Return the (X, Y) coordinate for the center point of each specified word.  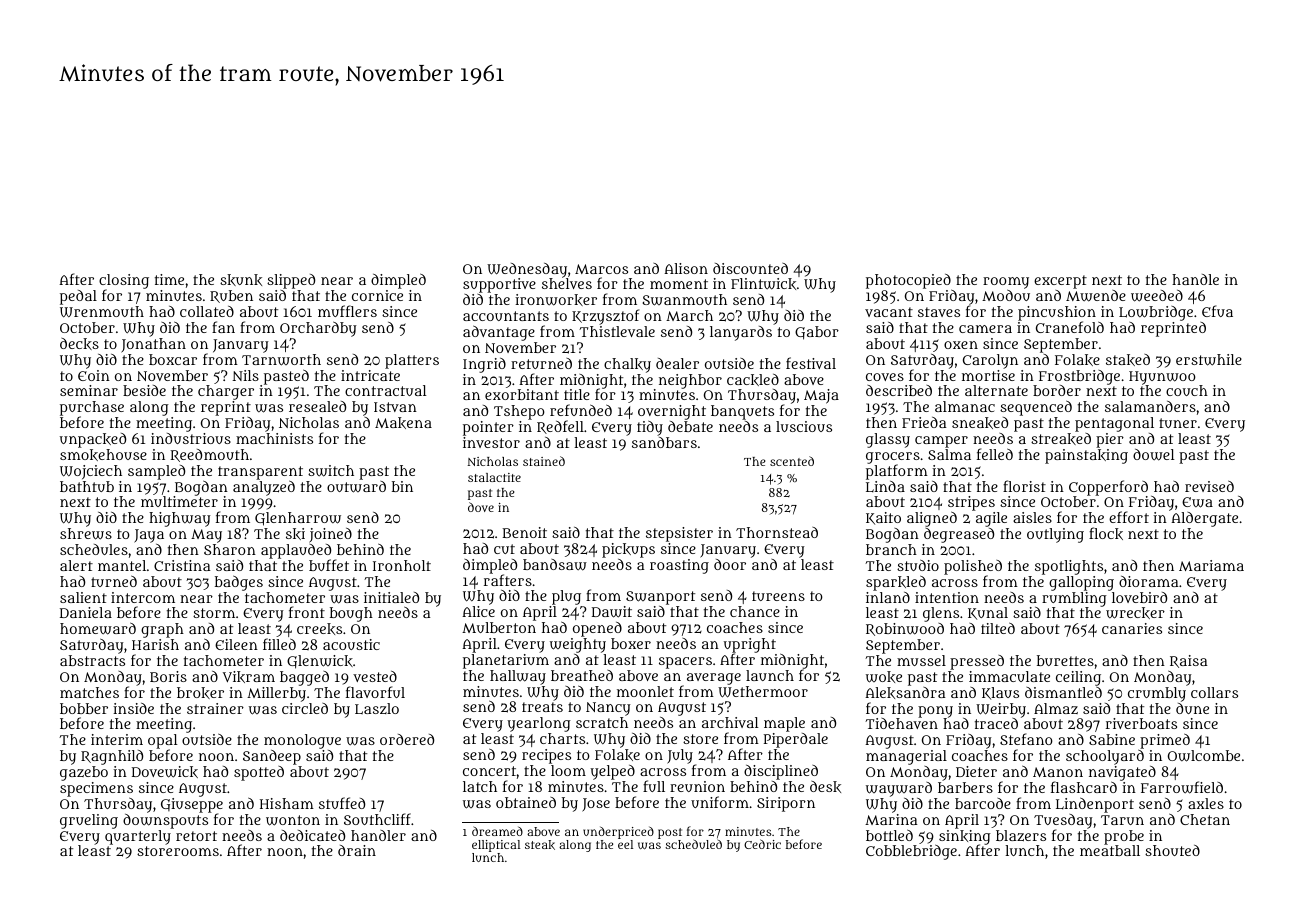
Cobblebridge (911, 852)
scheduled (693, 844)
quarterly (138, 837)
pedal (78, 297)
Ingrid (484, 365)
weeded (1157, 296)
